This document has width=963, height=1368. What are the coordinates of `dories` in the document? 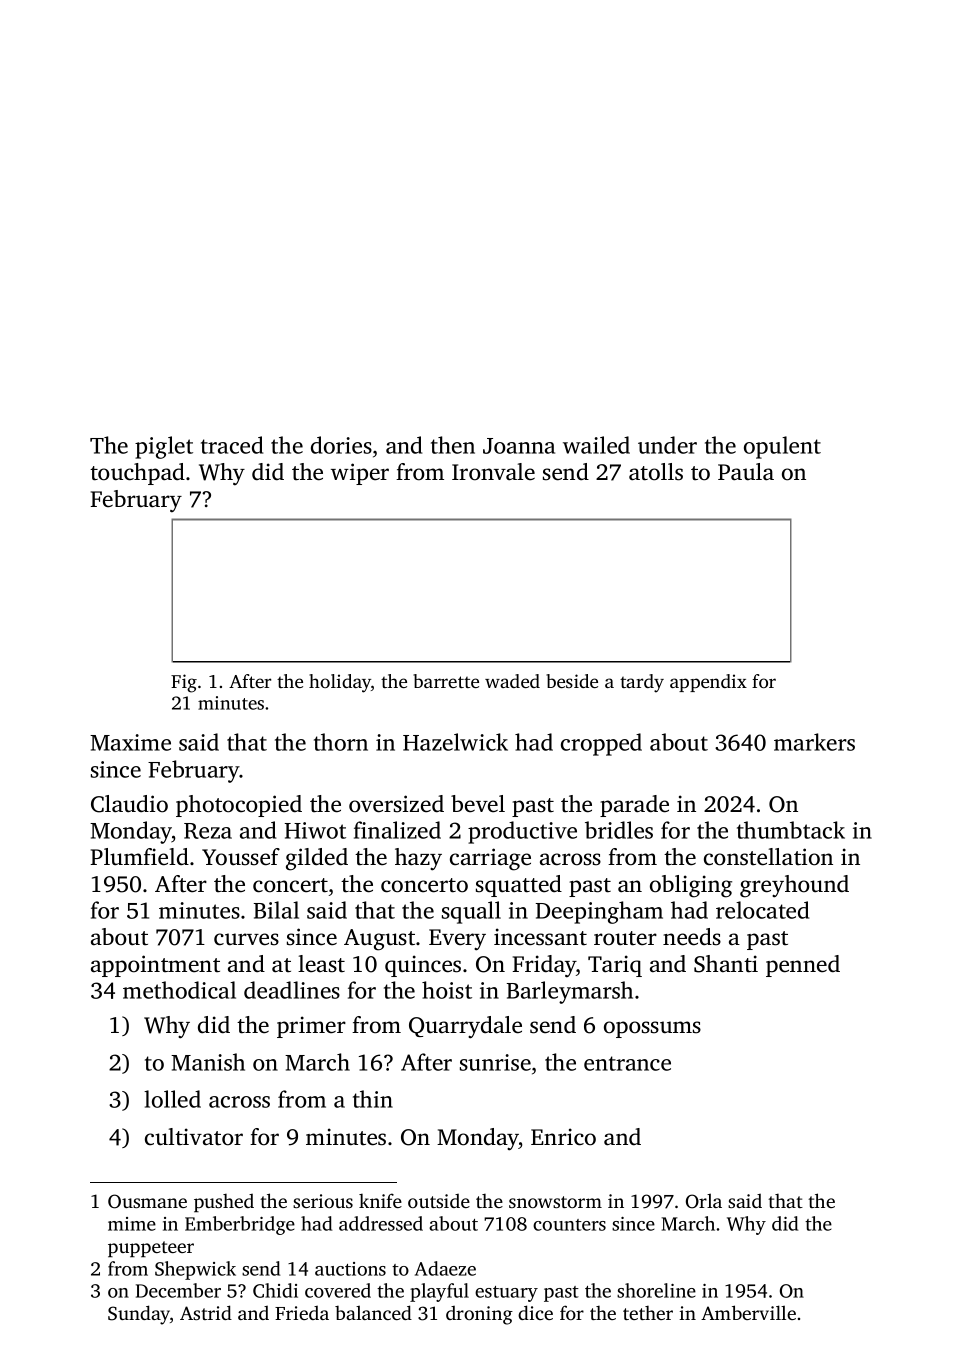 It's located at (341, 445).
